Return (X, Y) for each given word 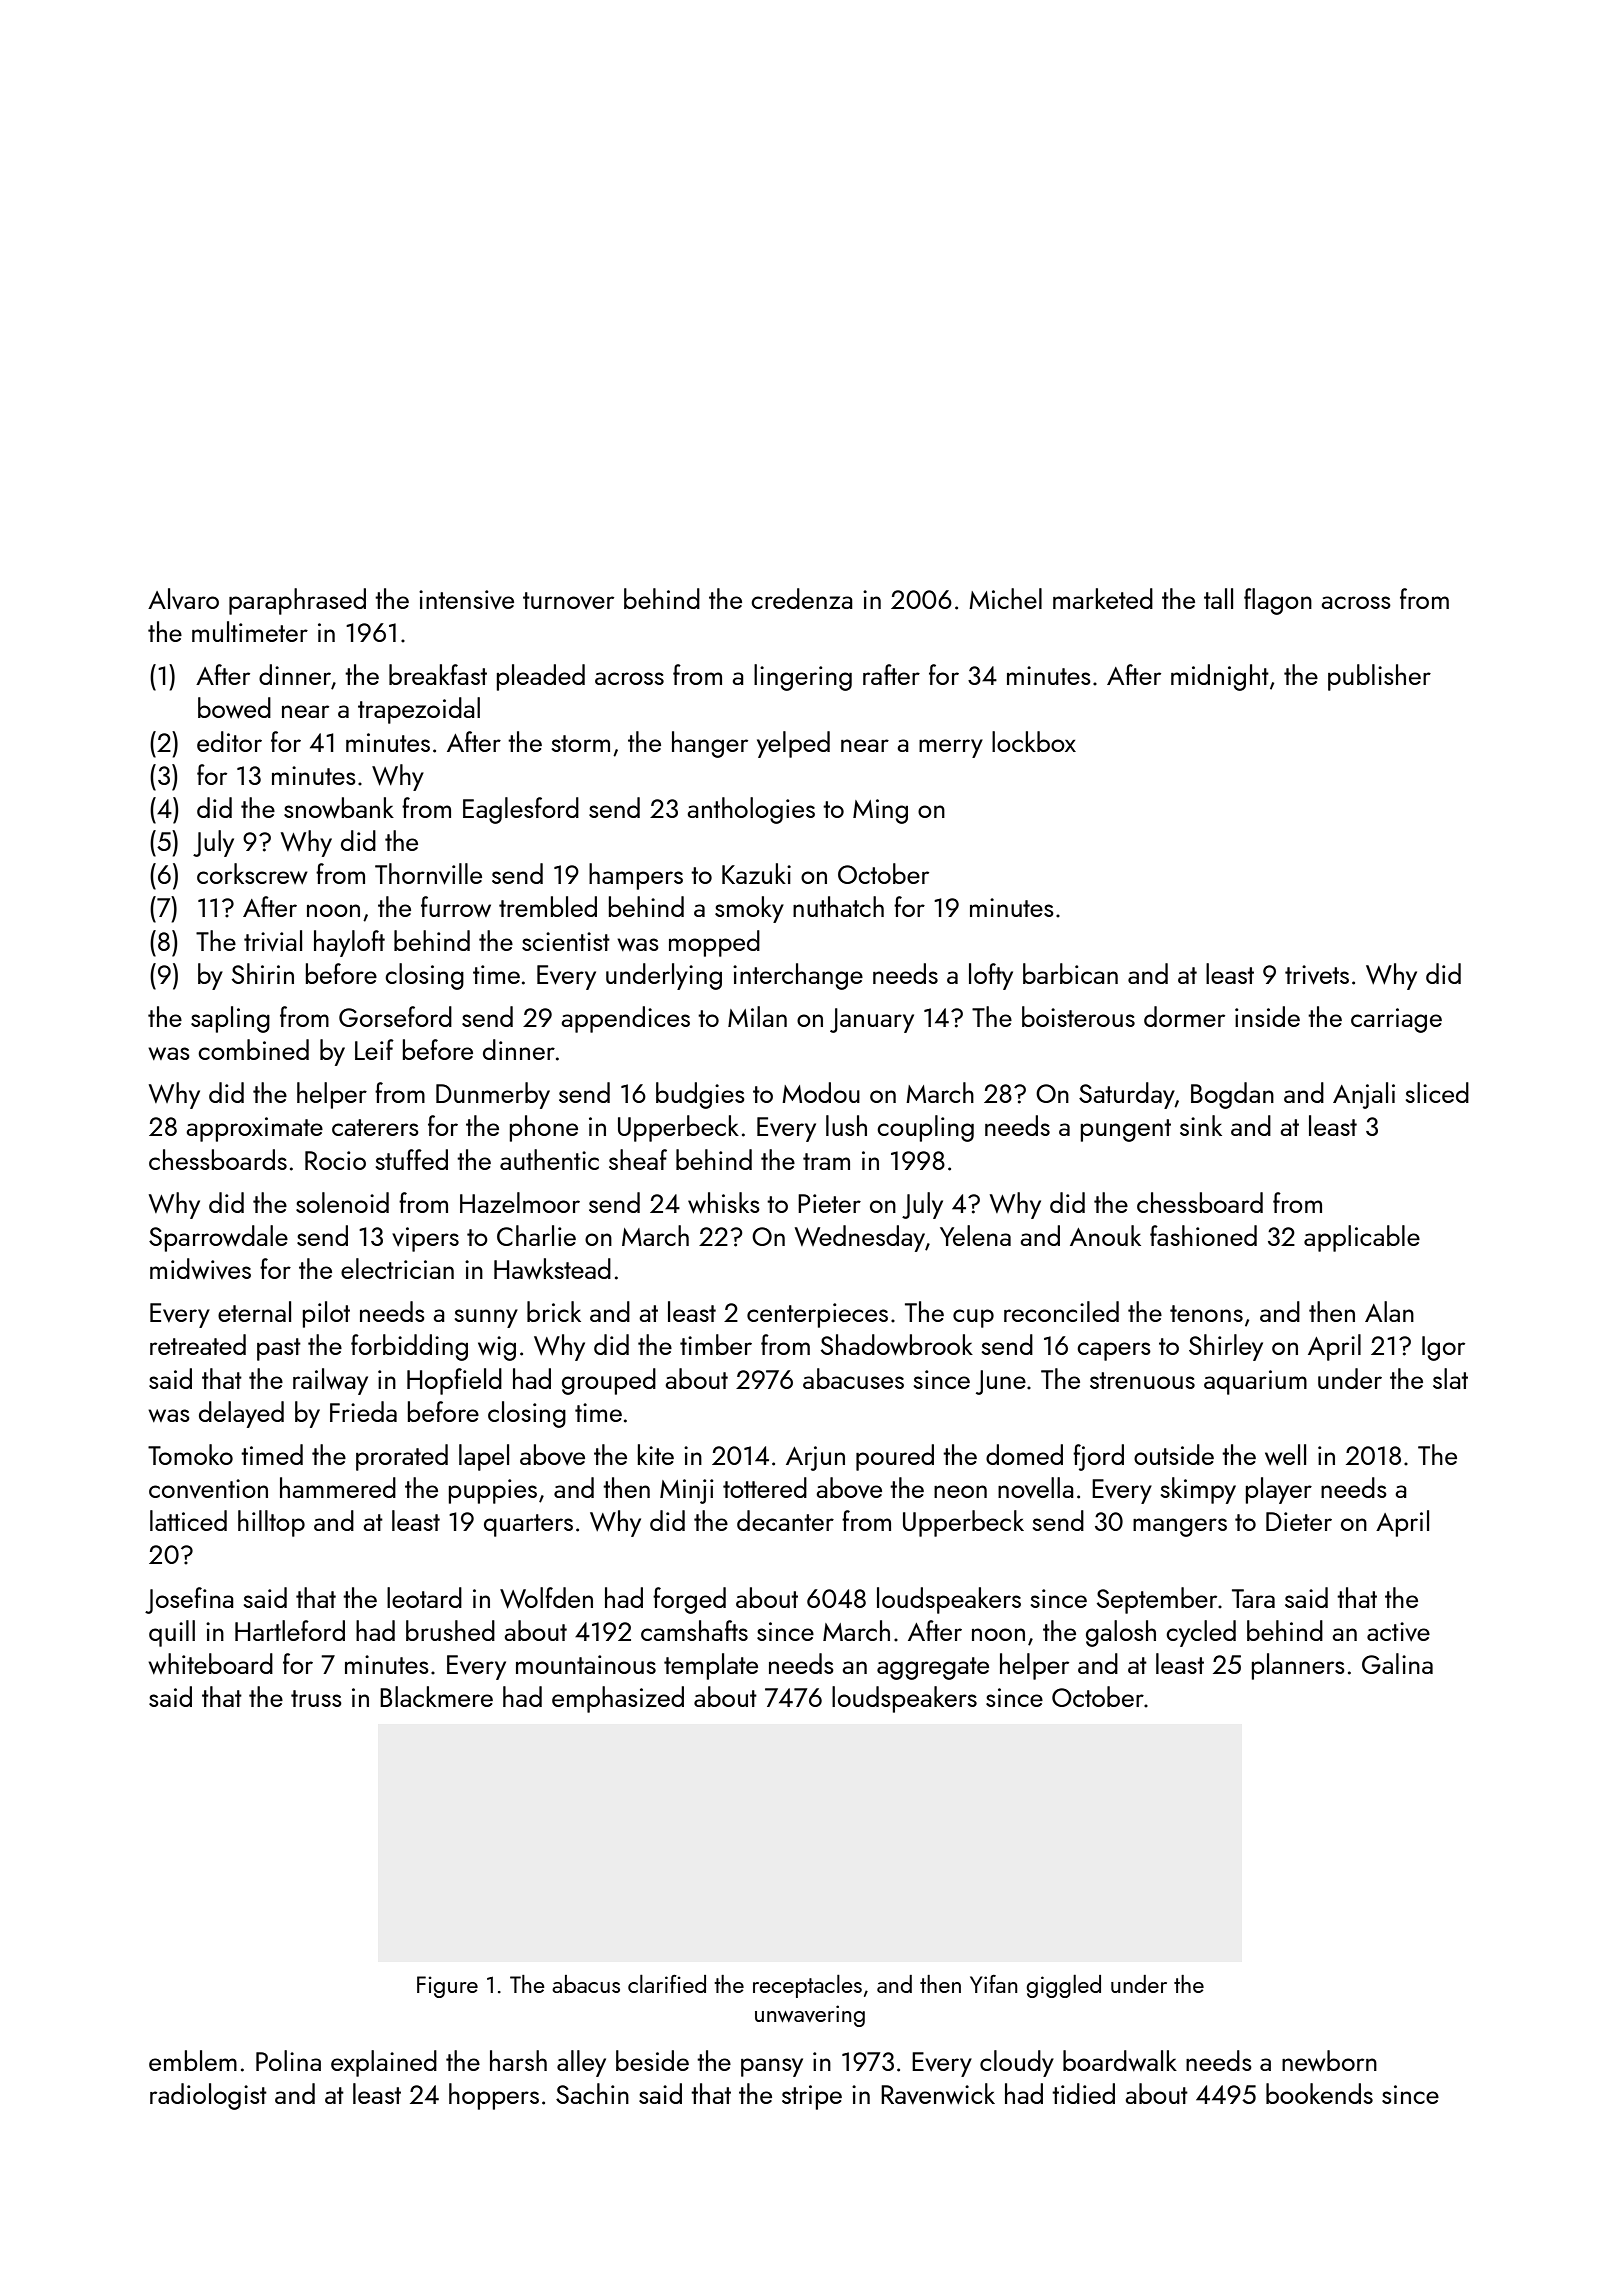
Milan (757, 1016)
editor (229, 741)
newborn (1329, 2060)
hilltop (271, 1523)
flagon (1278, 601)
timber (716, 1344)
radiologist (208, 2096)
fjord (1098, 1457)
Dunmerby (493, 1095)
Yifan (994, 1984)
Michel (1005, 598)
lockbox (1034, 741)
